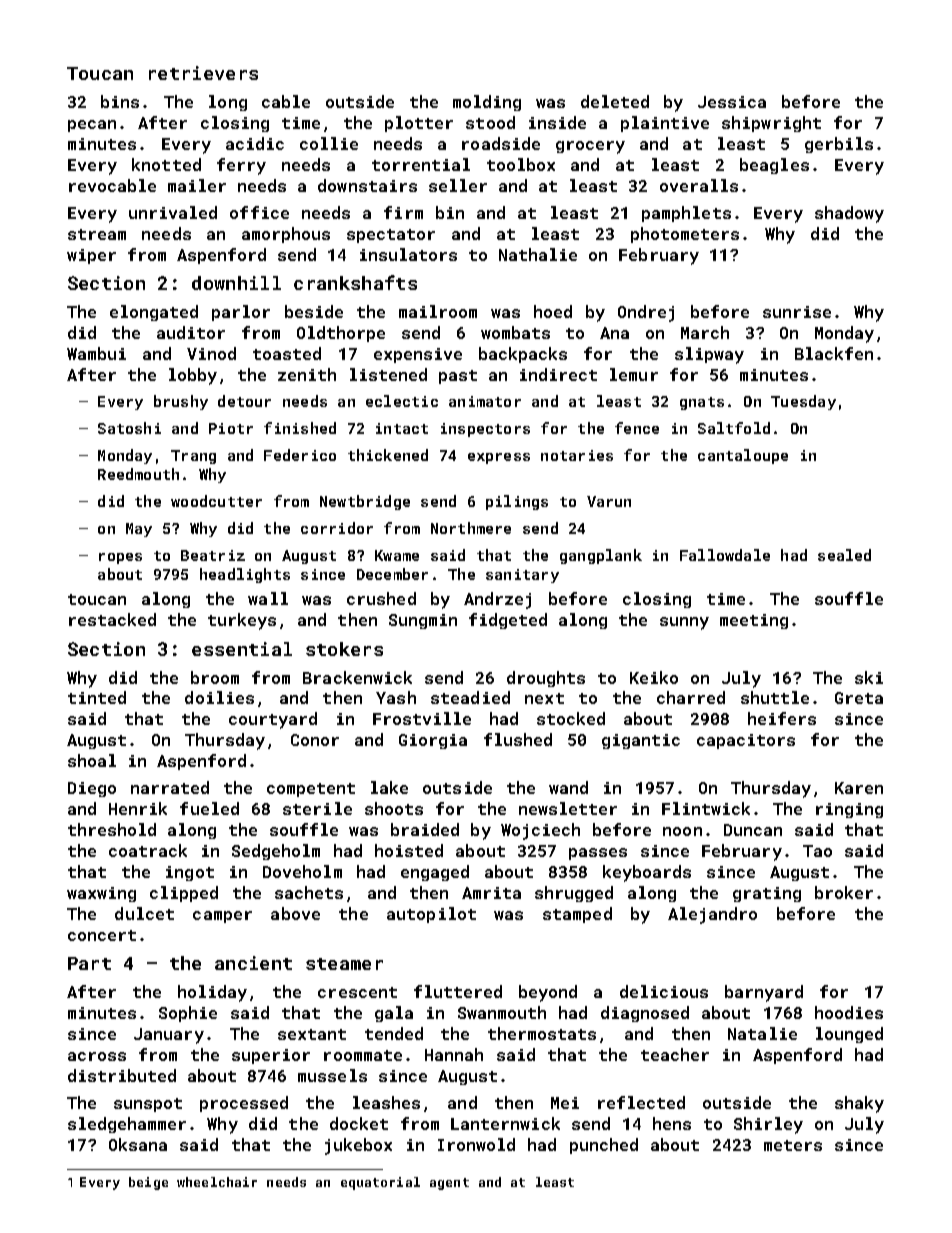 Image resolution: width=952 pixels, height=1233 pixels. What do you see at coordinates (138, 474) in the screenshot?
I see `Reedmouth` at bounding box center [138, 474].
